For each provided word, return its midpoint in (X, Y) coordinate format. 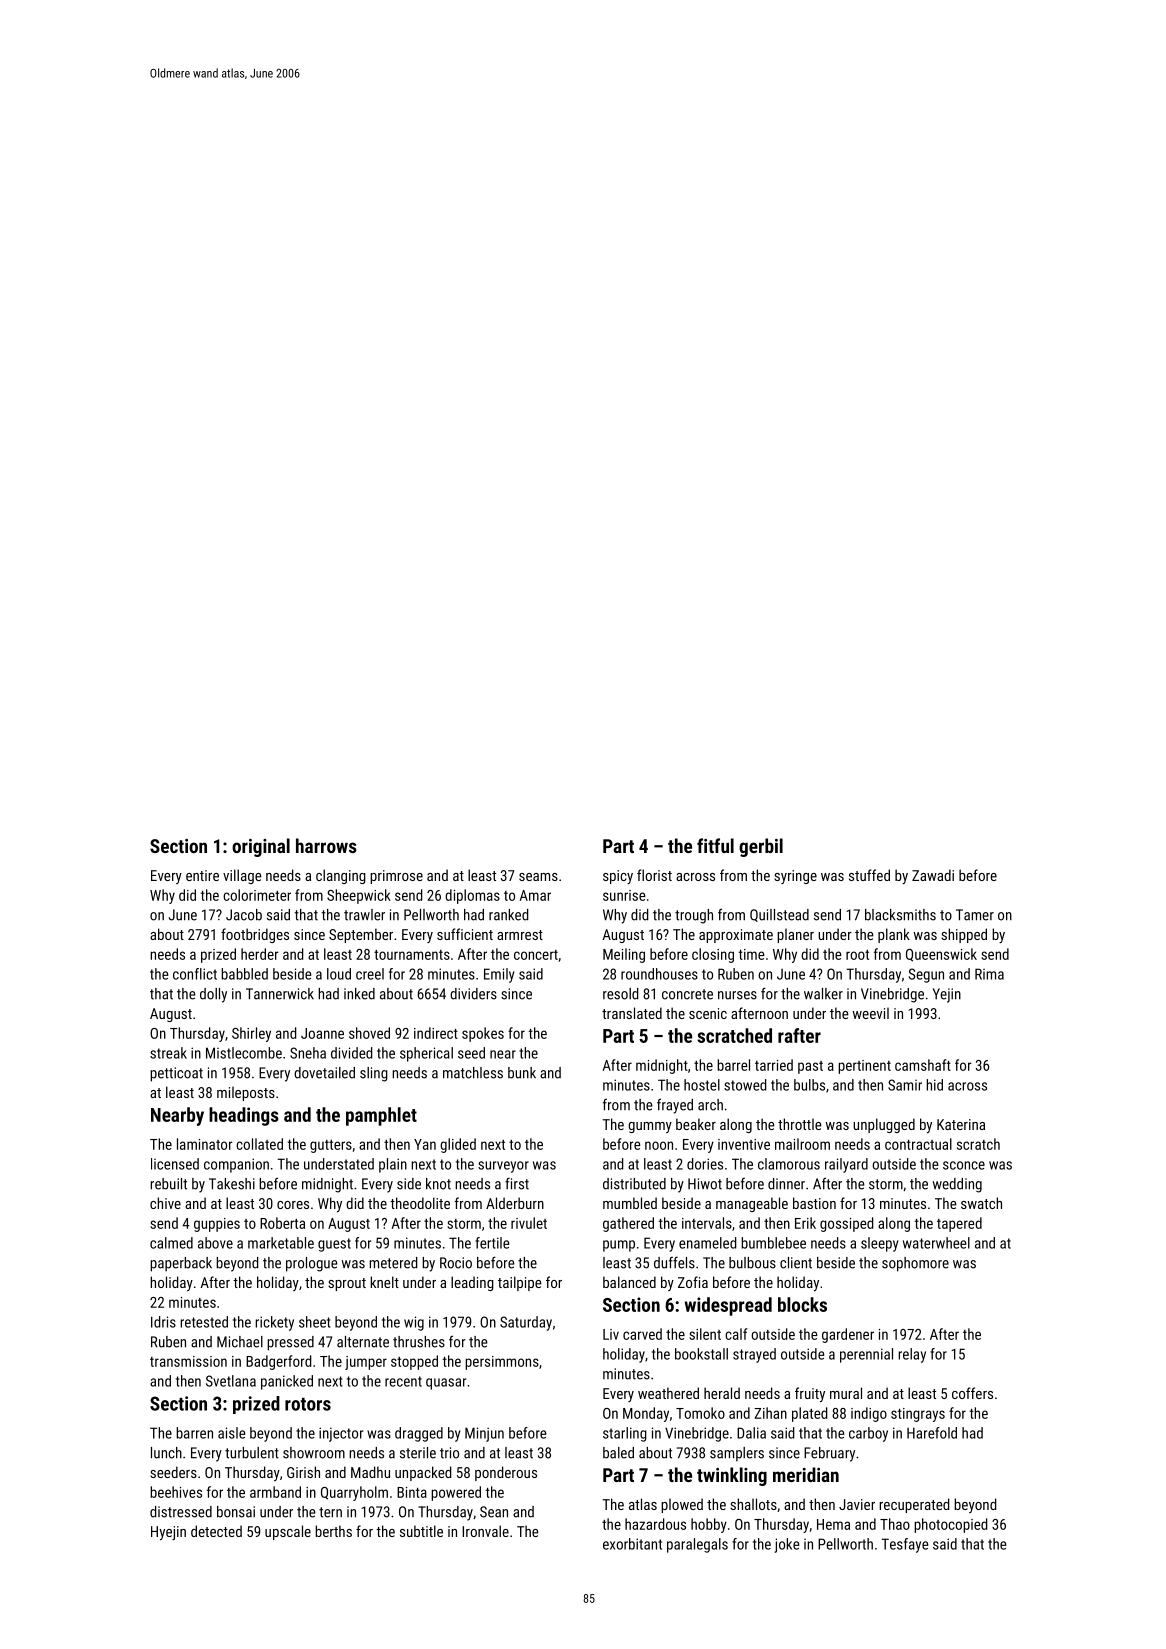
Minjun (484, 1434)
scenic (708, 1013)
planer (795, 935)
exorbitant (632, 1544)
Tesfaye (904, 1545)
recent (403, 1381)
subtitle (421, 1531)
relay (912, 1355)
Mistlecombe (244, 1053)
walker (823, 994)
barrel (733, 1065)
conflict (195, 974)
